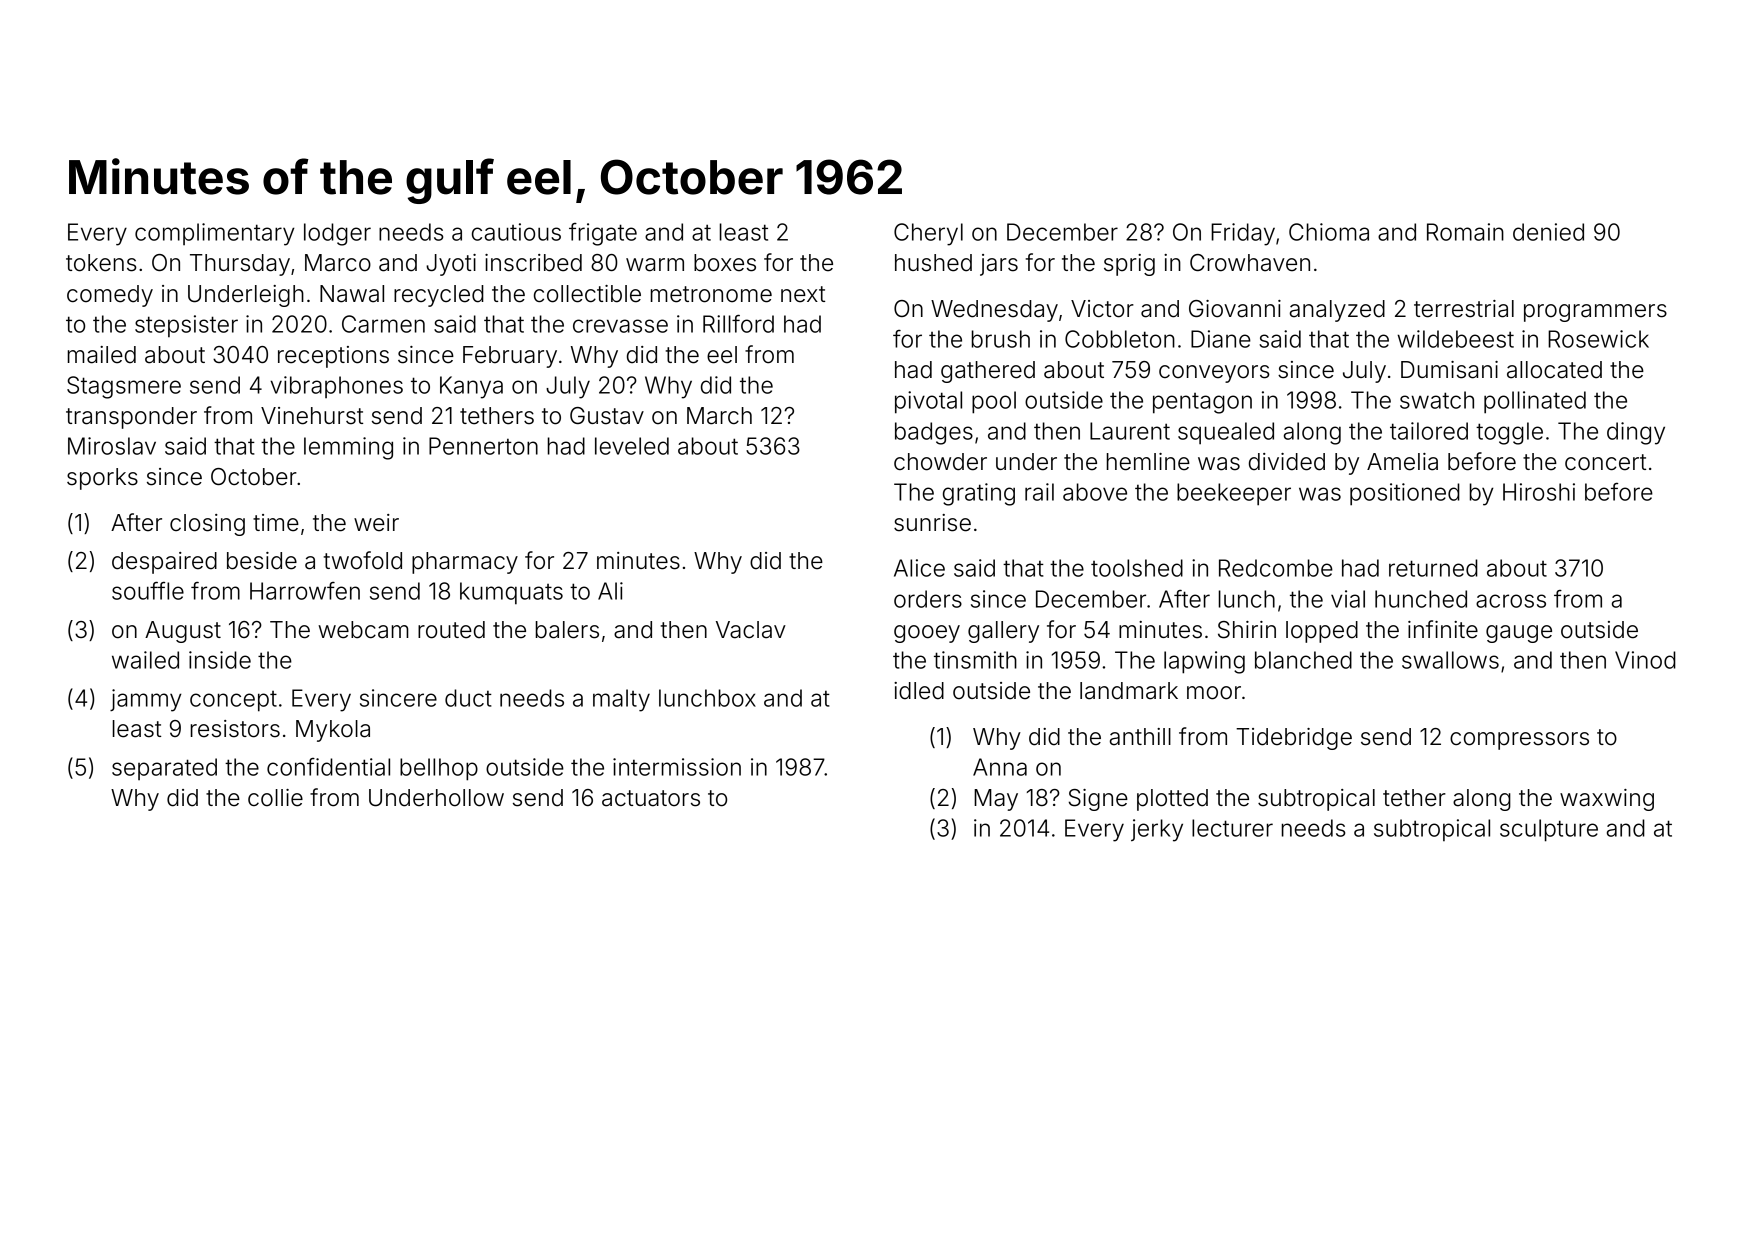 This image has width=1746, height=1234. What do you see at coordinates (1595, 313) in the image?
I see `programmers` at bounding box center [1595, 313].
